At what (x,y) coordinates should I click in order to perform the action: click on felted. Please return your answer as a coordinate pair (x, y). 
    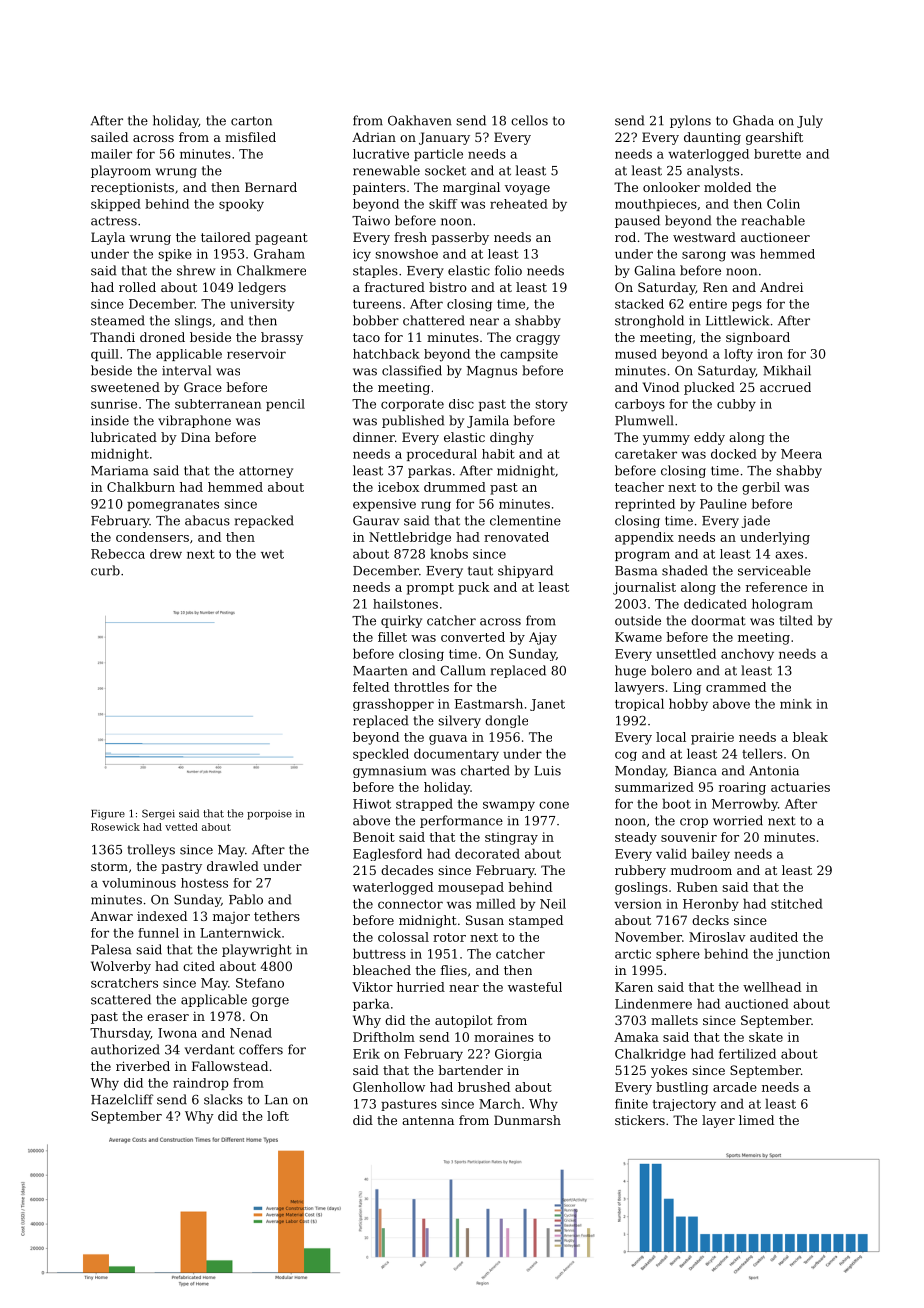
    Looking at the image, I should click on (371, 687).
